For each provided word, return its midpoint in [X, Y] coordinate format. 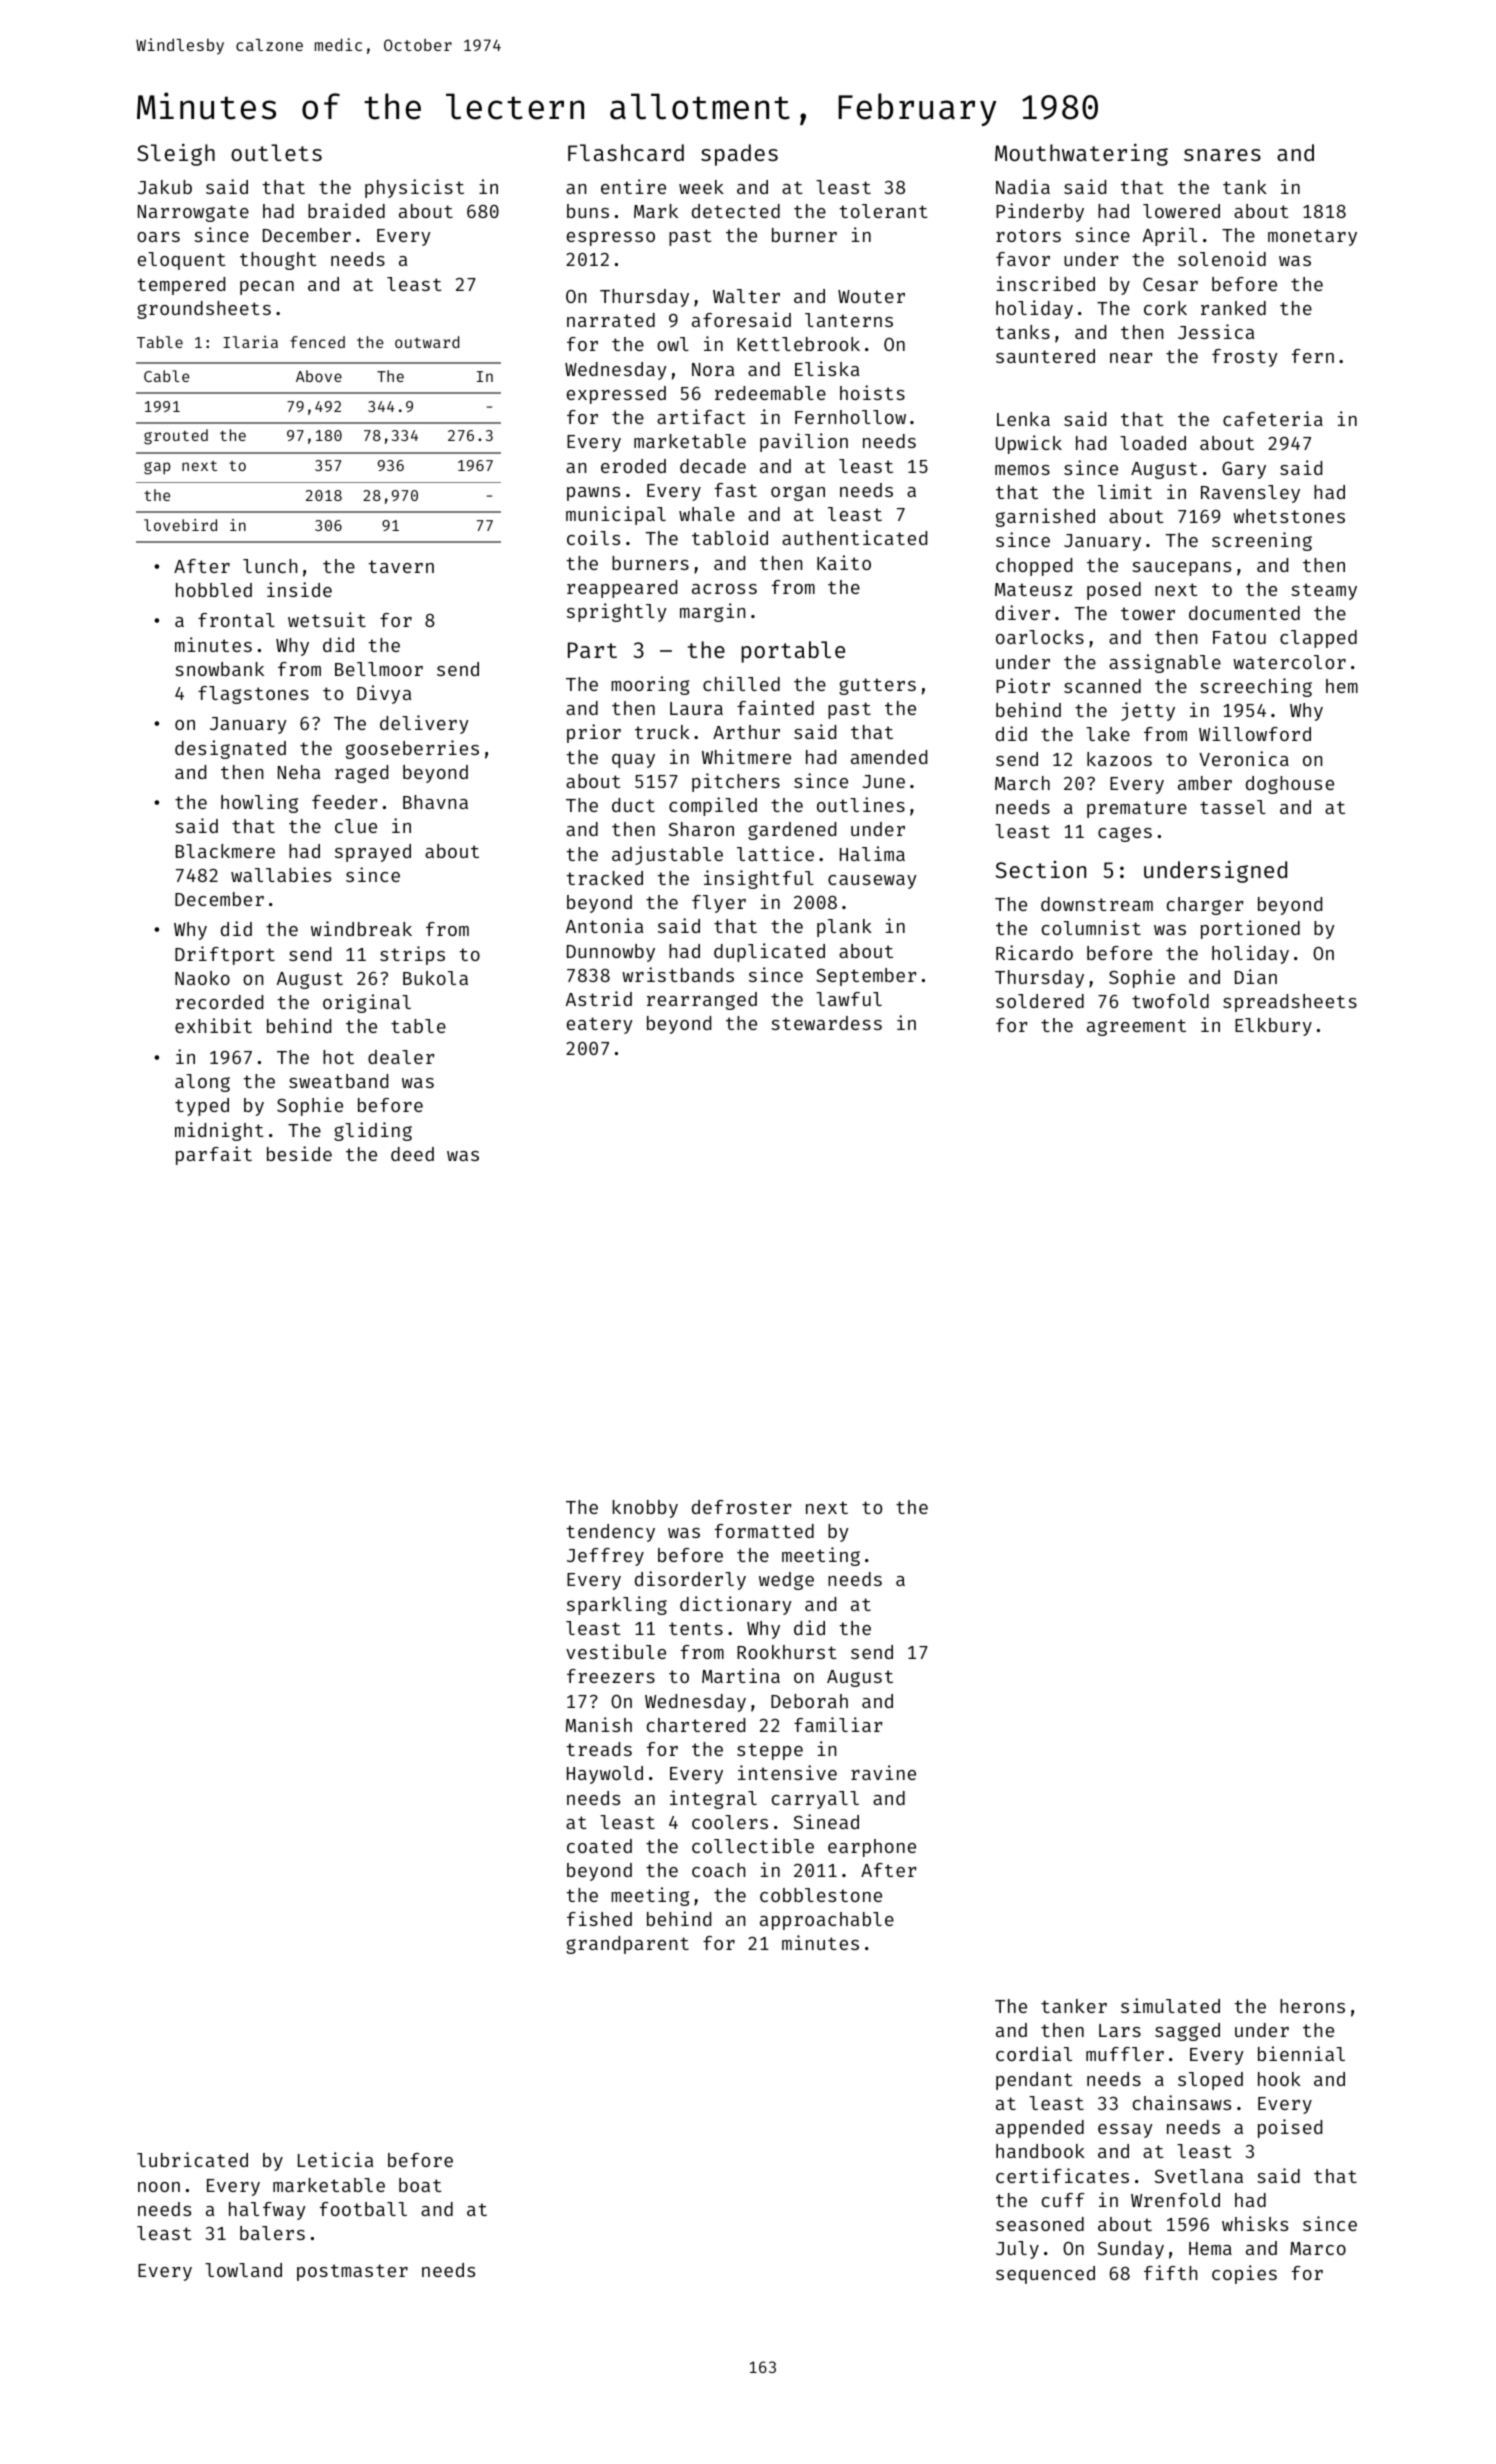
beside [299, 1153]
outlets [276, 152]
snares [1222, 155]
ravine [883, 1772]
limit [1125, 491]
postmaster [352, 2272]
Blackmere [225, 851]
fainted [775, 707]
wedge [786, 1581]
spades [739, 155]
